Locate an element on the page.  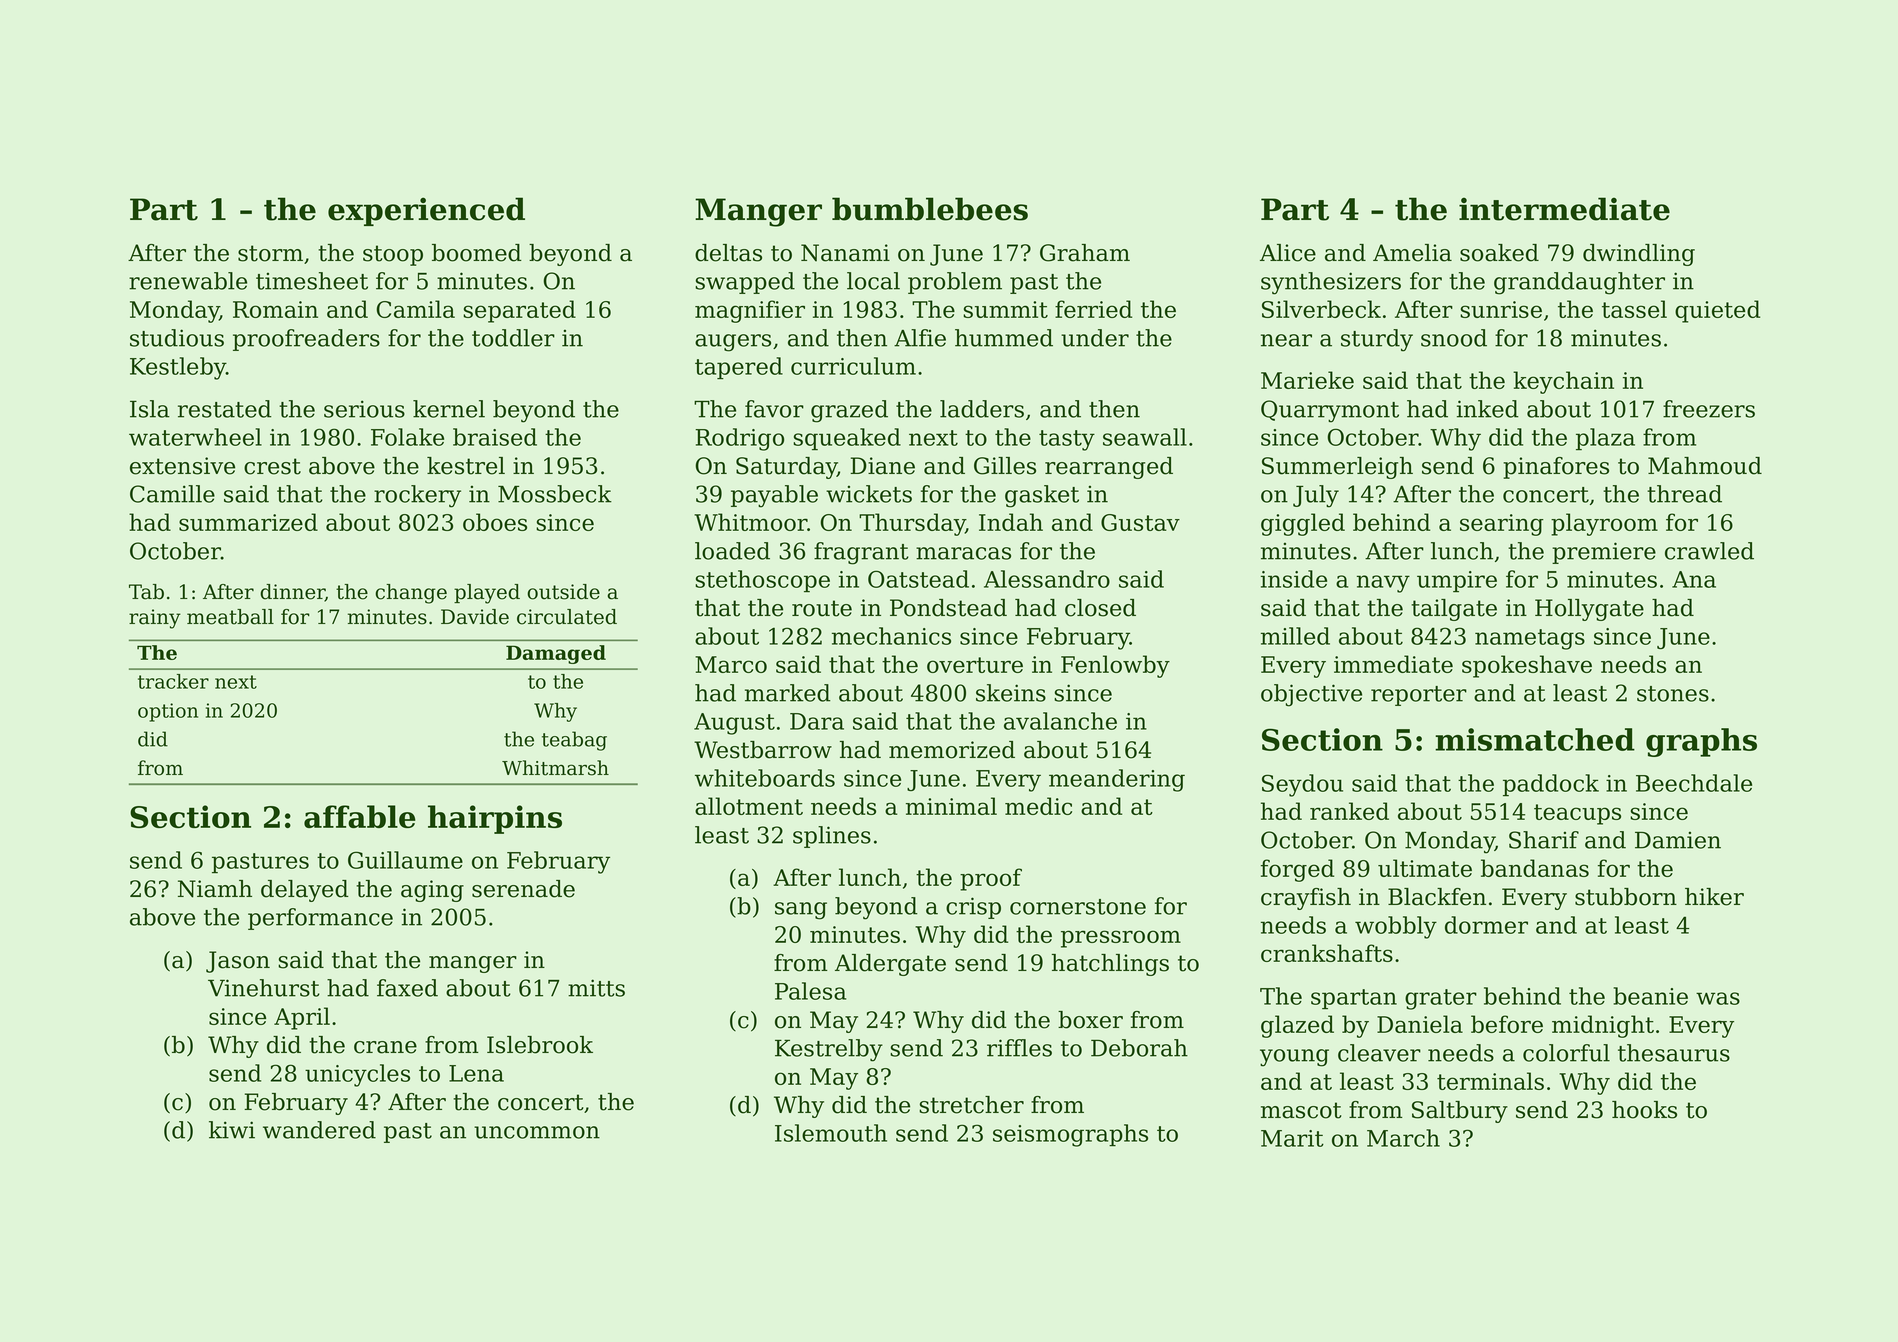
dwindling is located at coordinates (1639, 255).
